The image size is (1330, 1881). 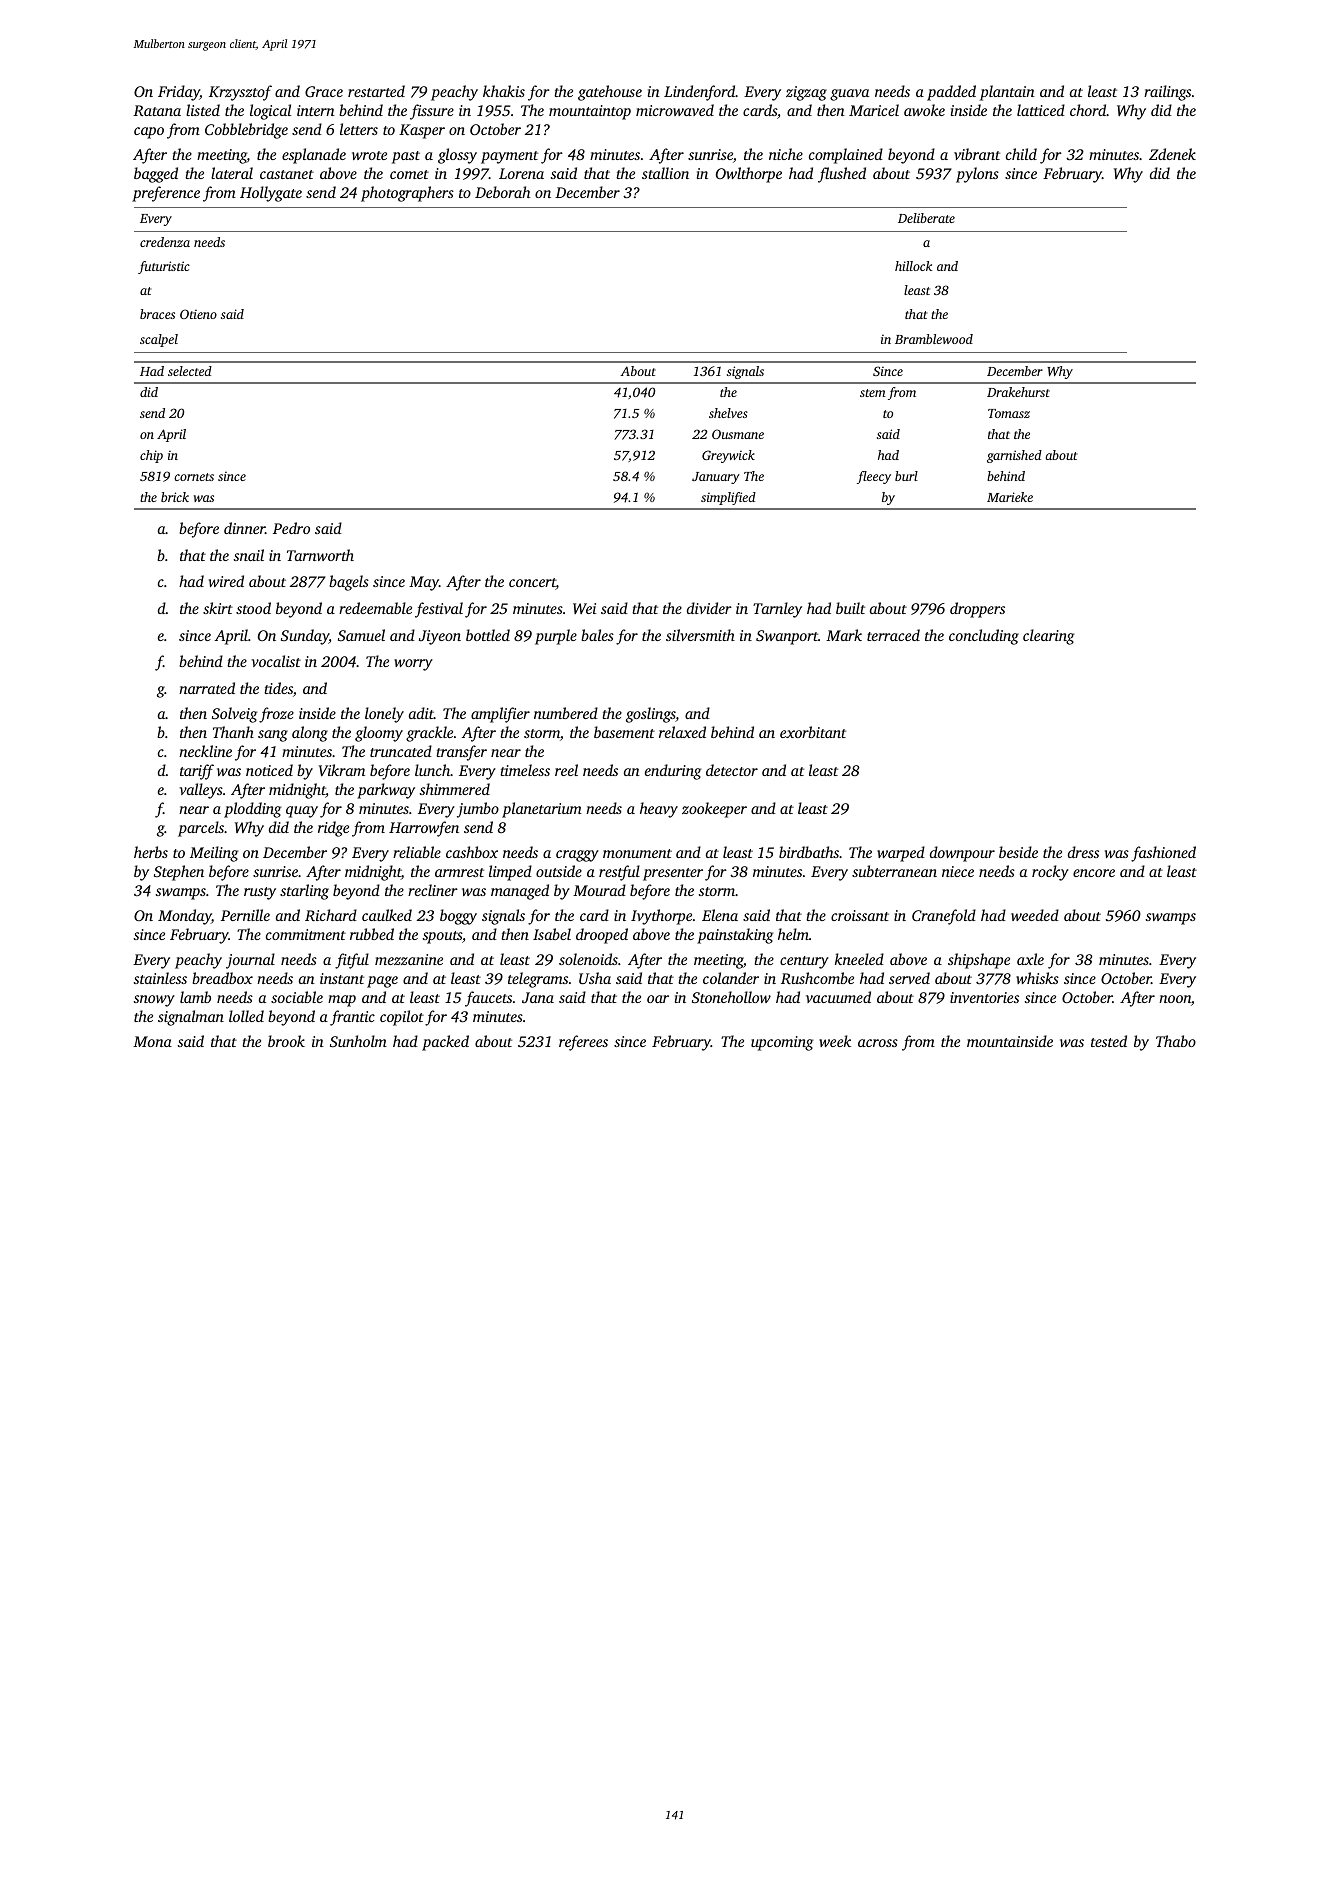 I want to click on spouts, so click(x=442, y=937).
